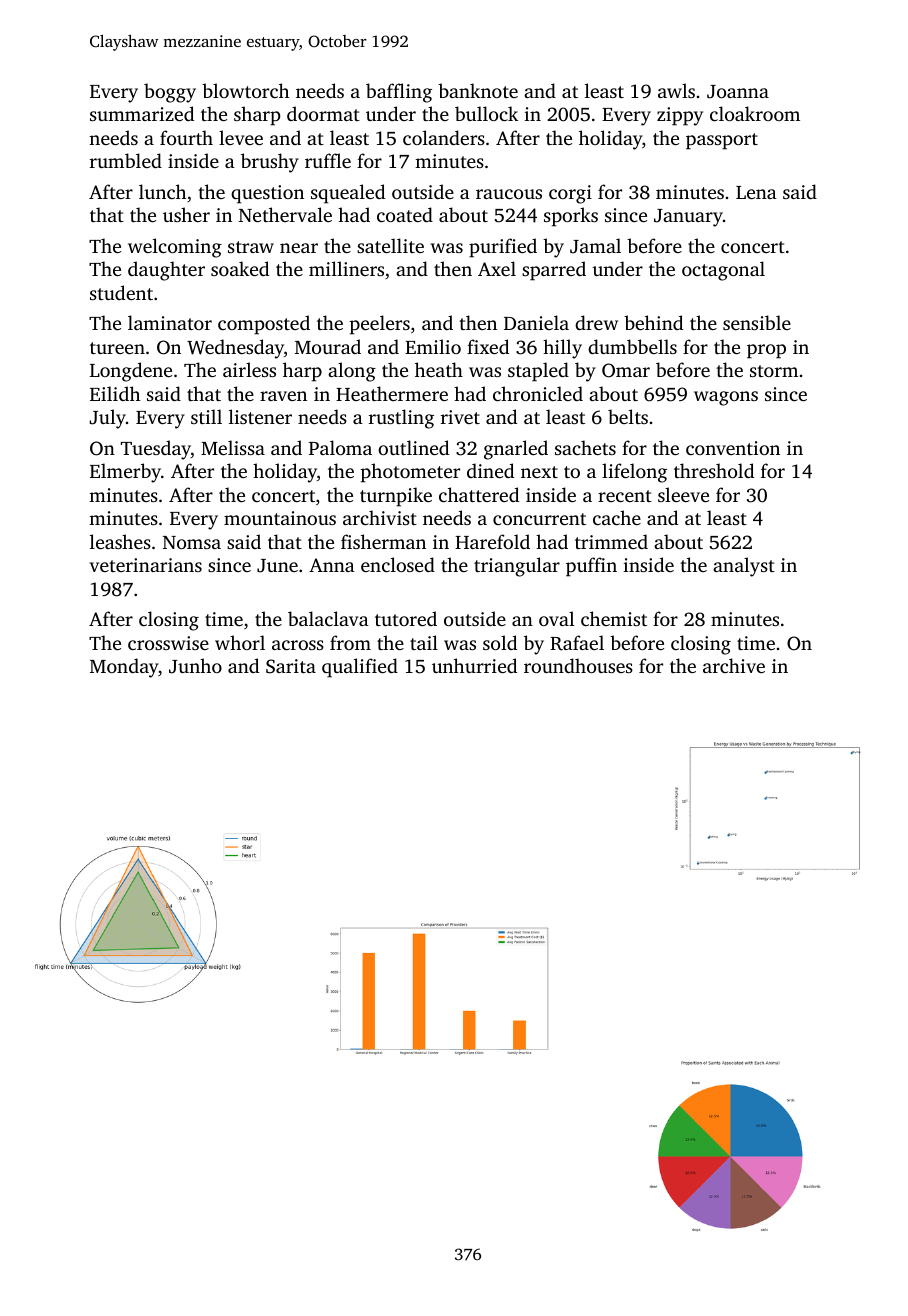  I want to click on baffling, so click(399, 93).
